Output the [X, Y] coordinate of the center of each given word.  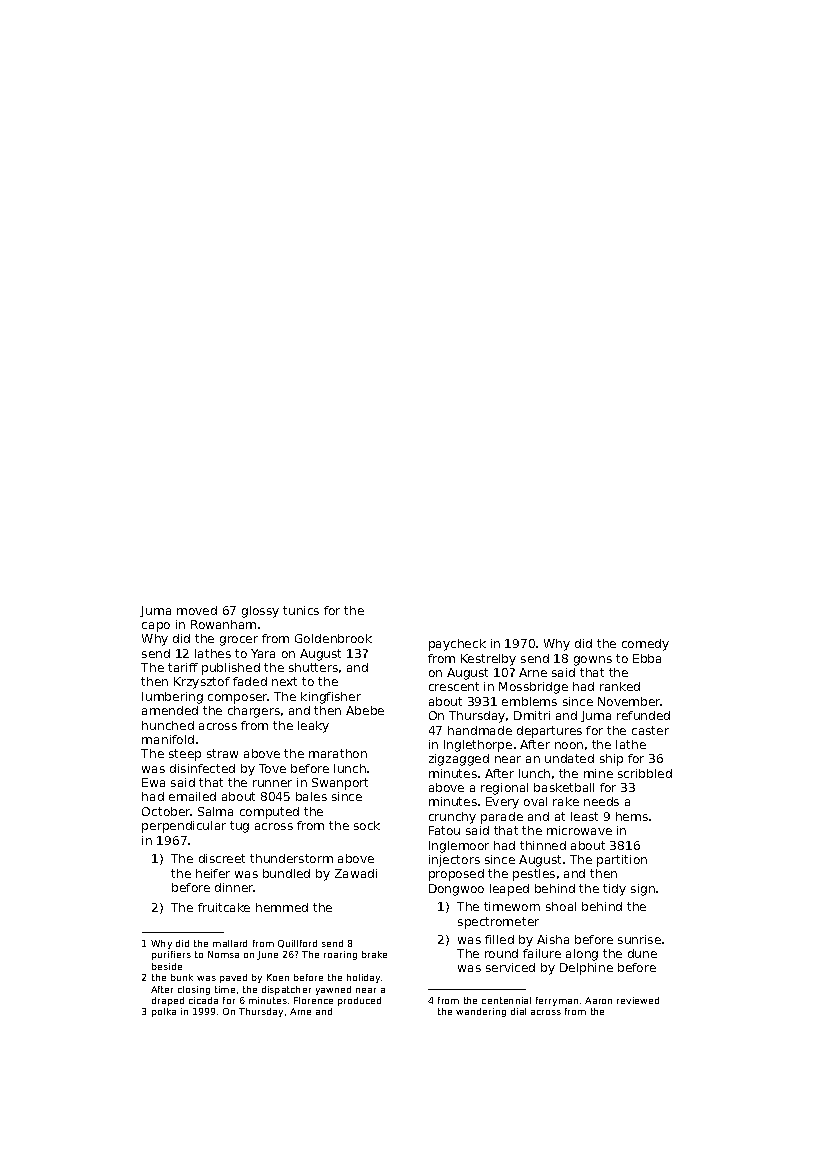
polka [164, 1012]
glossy [260, 612]
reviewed [638, 1000]
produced [359, 1001]
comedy [645, 645]
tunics [301, 610]
